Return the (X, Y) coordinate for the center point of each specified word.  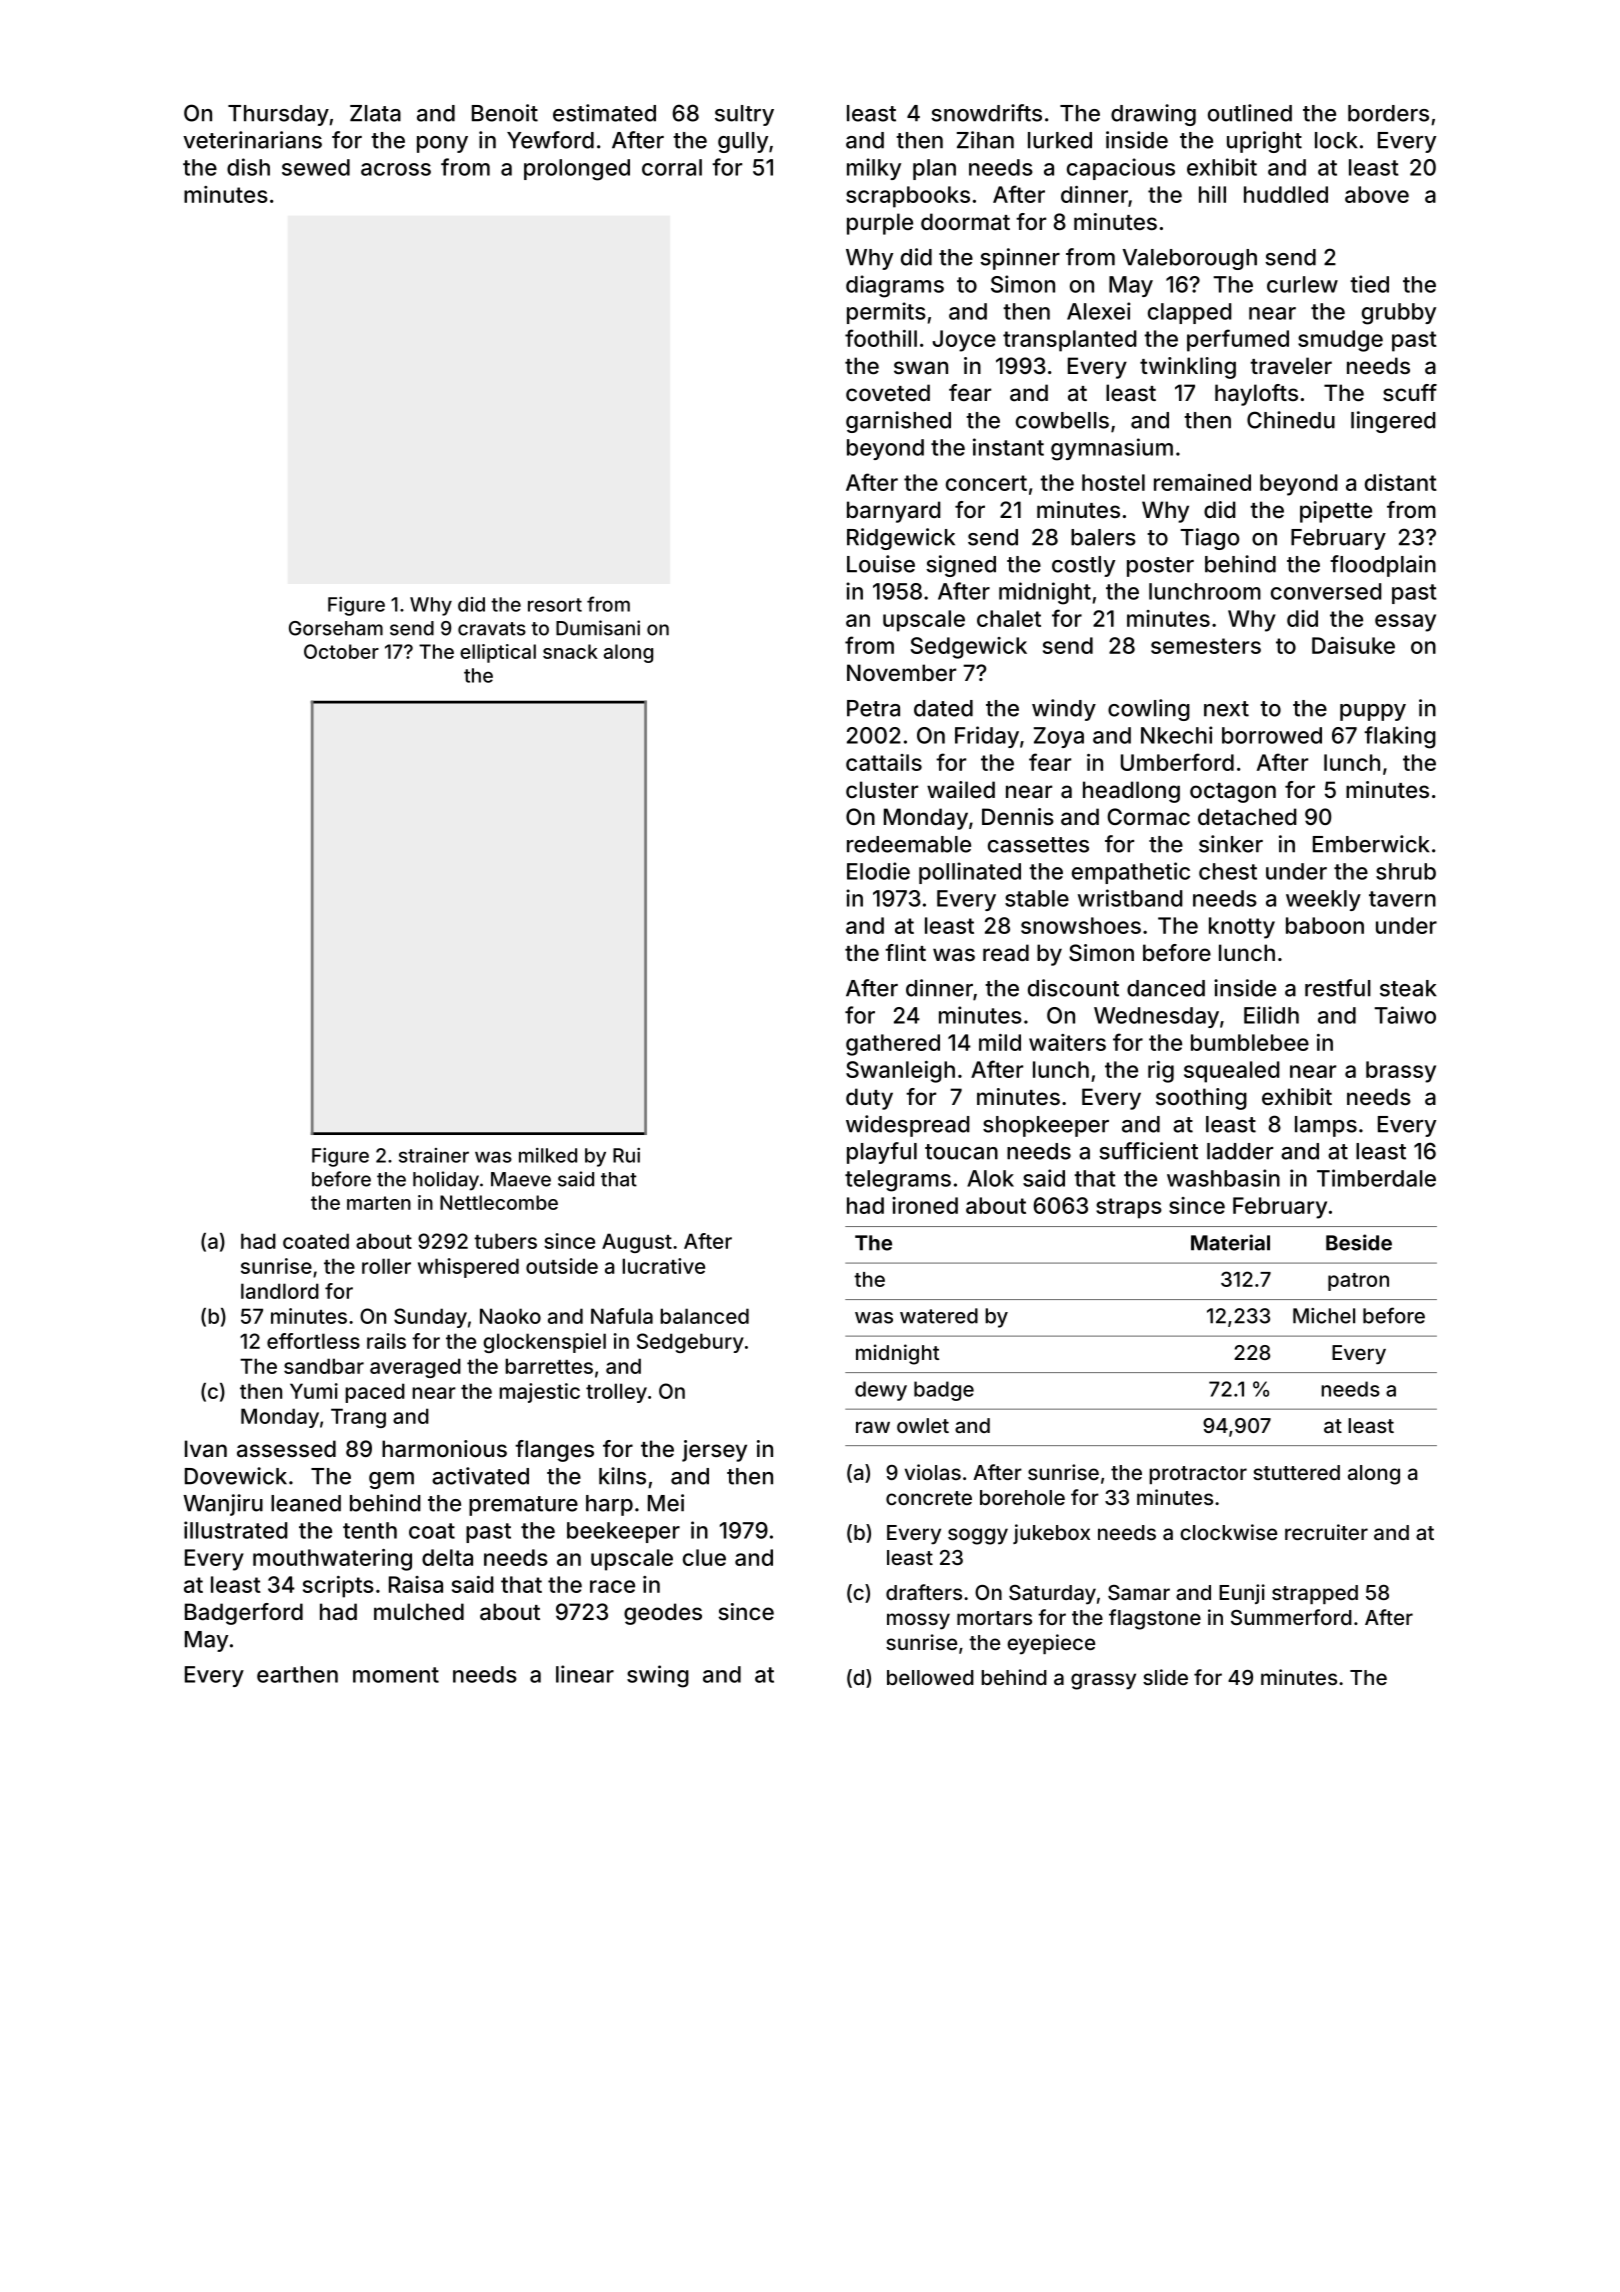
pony (442, 144)
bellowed (930, 1677)
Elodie (878, 871)
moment (396, 1675)
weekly (1323, 900)
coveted (888, 392)
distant (1401, 482)
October (341, 651)
